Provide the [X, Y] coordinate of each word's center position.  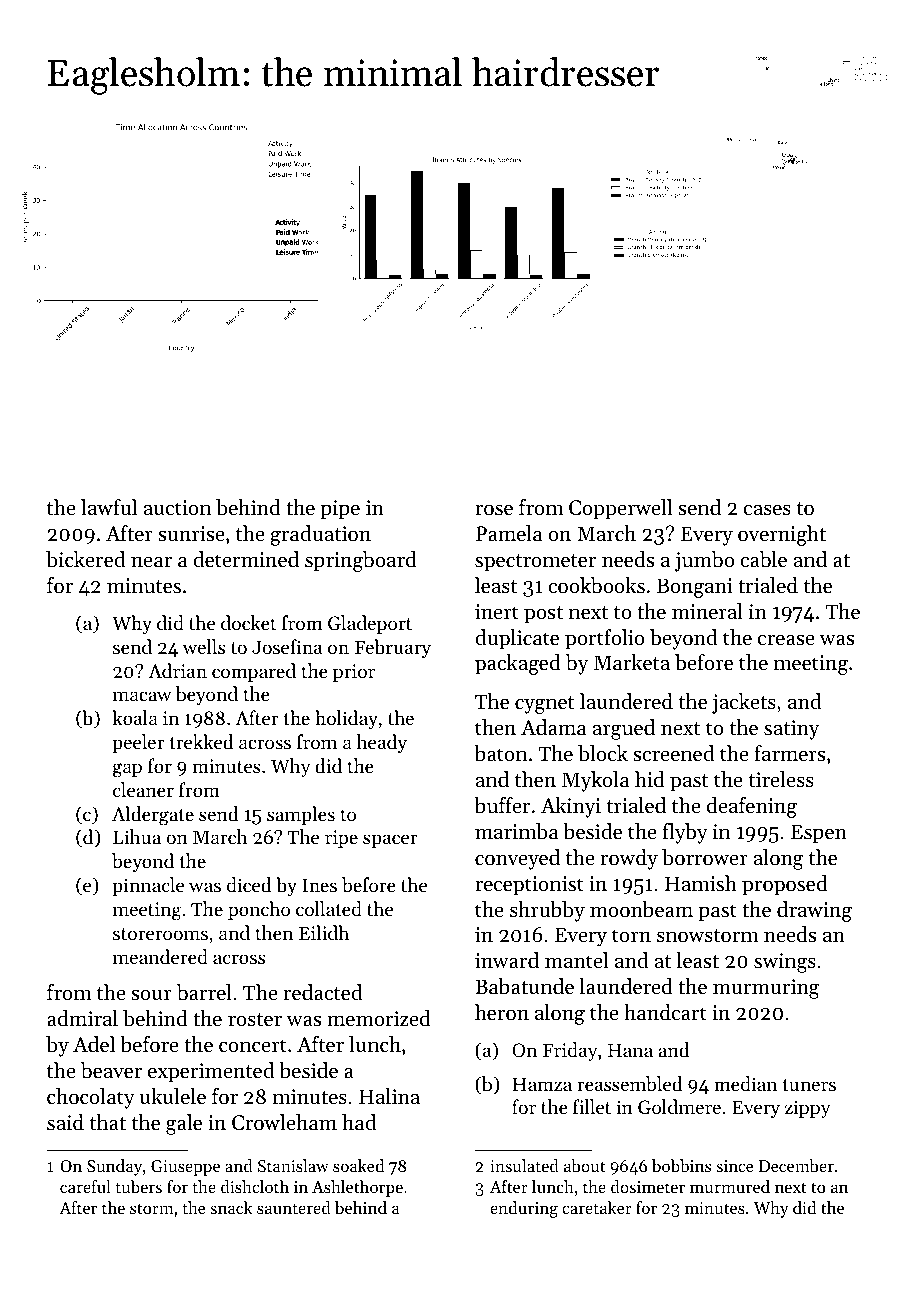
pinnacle [148, 886]
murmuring [766, 989]
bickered [85, 559]
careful [85, 1186]
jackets [744, 703]
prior [354, 673]
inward [507, 960]
